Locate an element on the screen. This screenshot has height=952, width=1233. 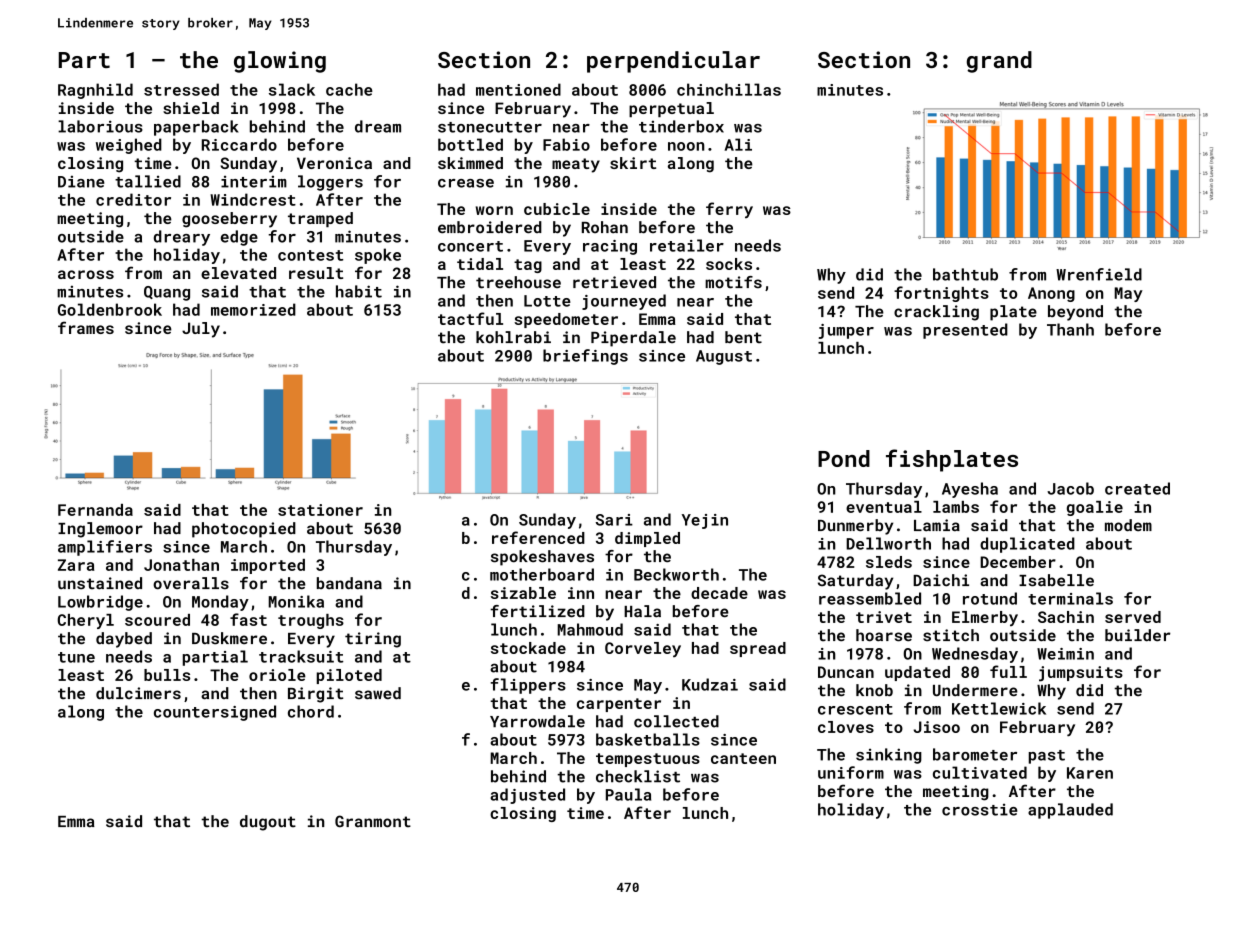
Ragnhild is located at coordinates (95, 91).
